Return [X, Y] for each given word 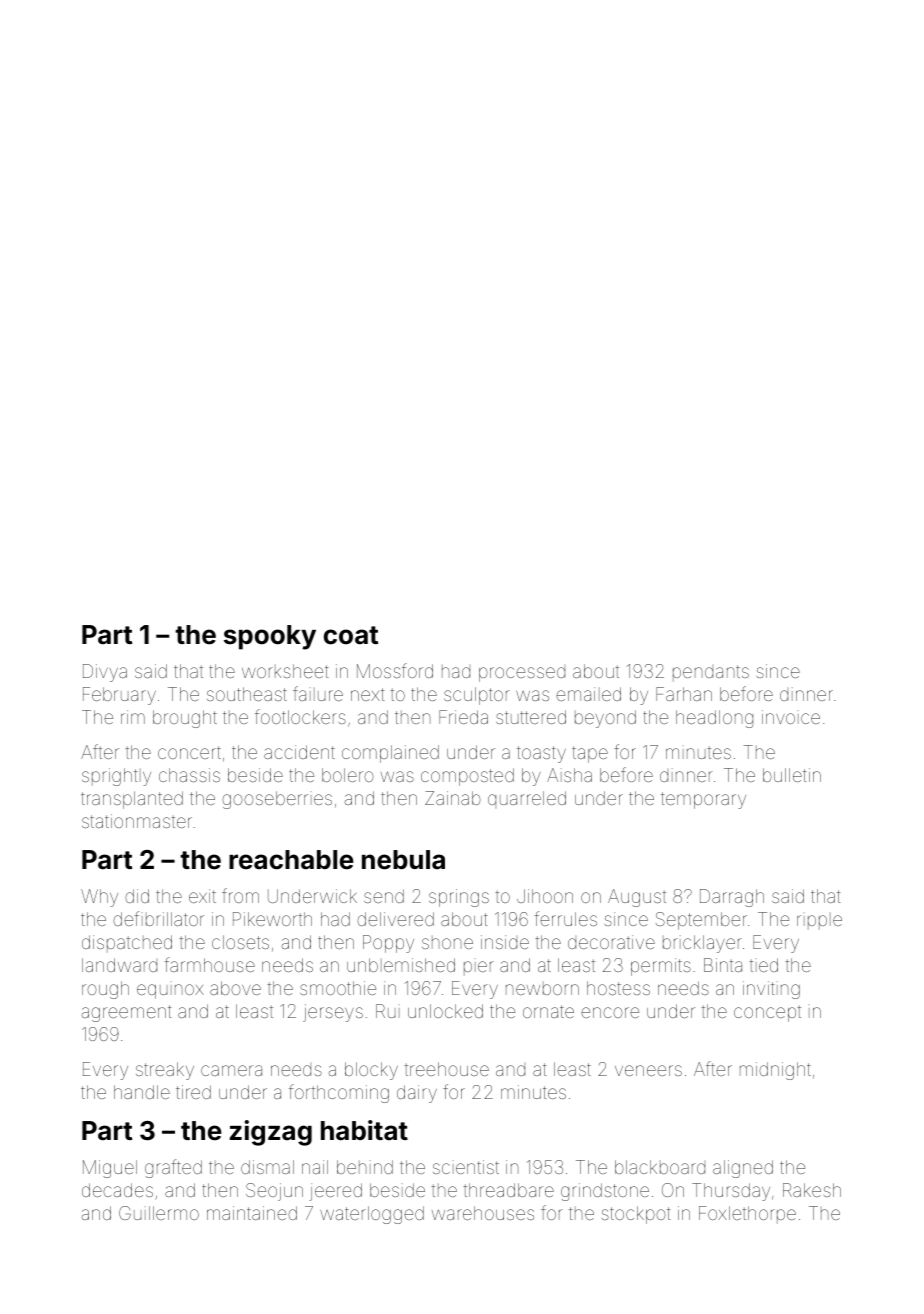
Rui [388, 1011]
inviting [771, 990]
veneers [648, 1070]
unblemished [401, 965]
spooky [270, 637]
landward [119, 965]
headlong [714, 719]
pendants [711, 673]
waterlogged [372, 1215]
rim [133, 717]
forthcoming [339, 1093]
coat [351, 635]
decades [117, 1190]
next [368, 694]
